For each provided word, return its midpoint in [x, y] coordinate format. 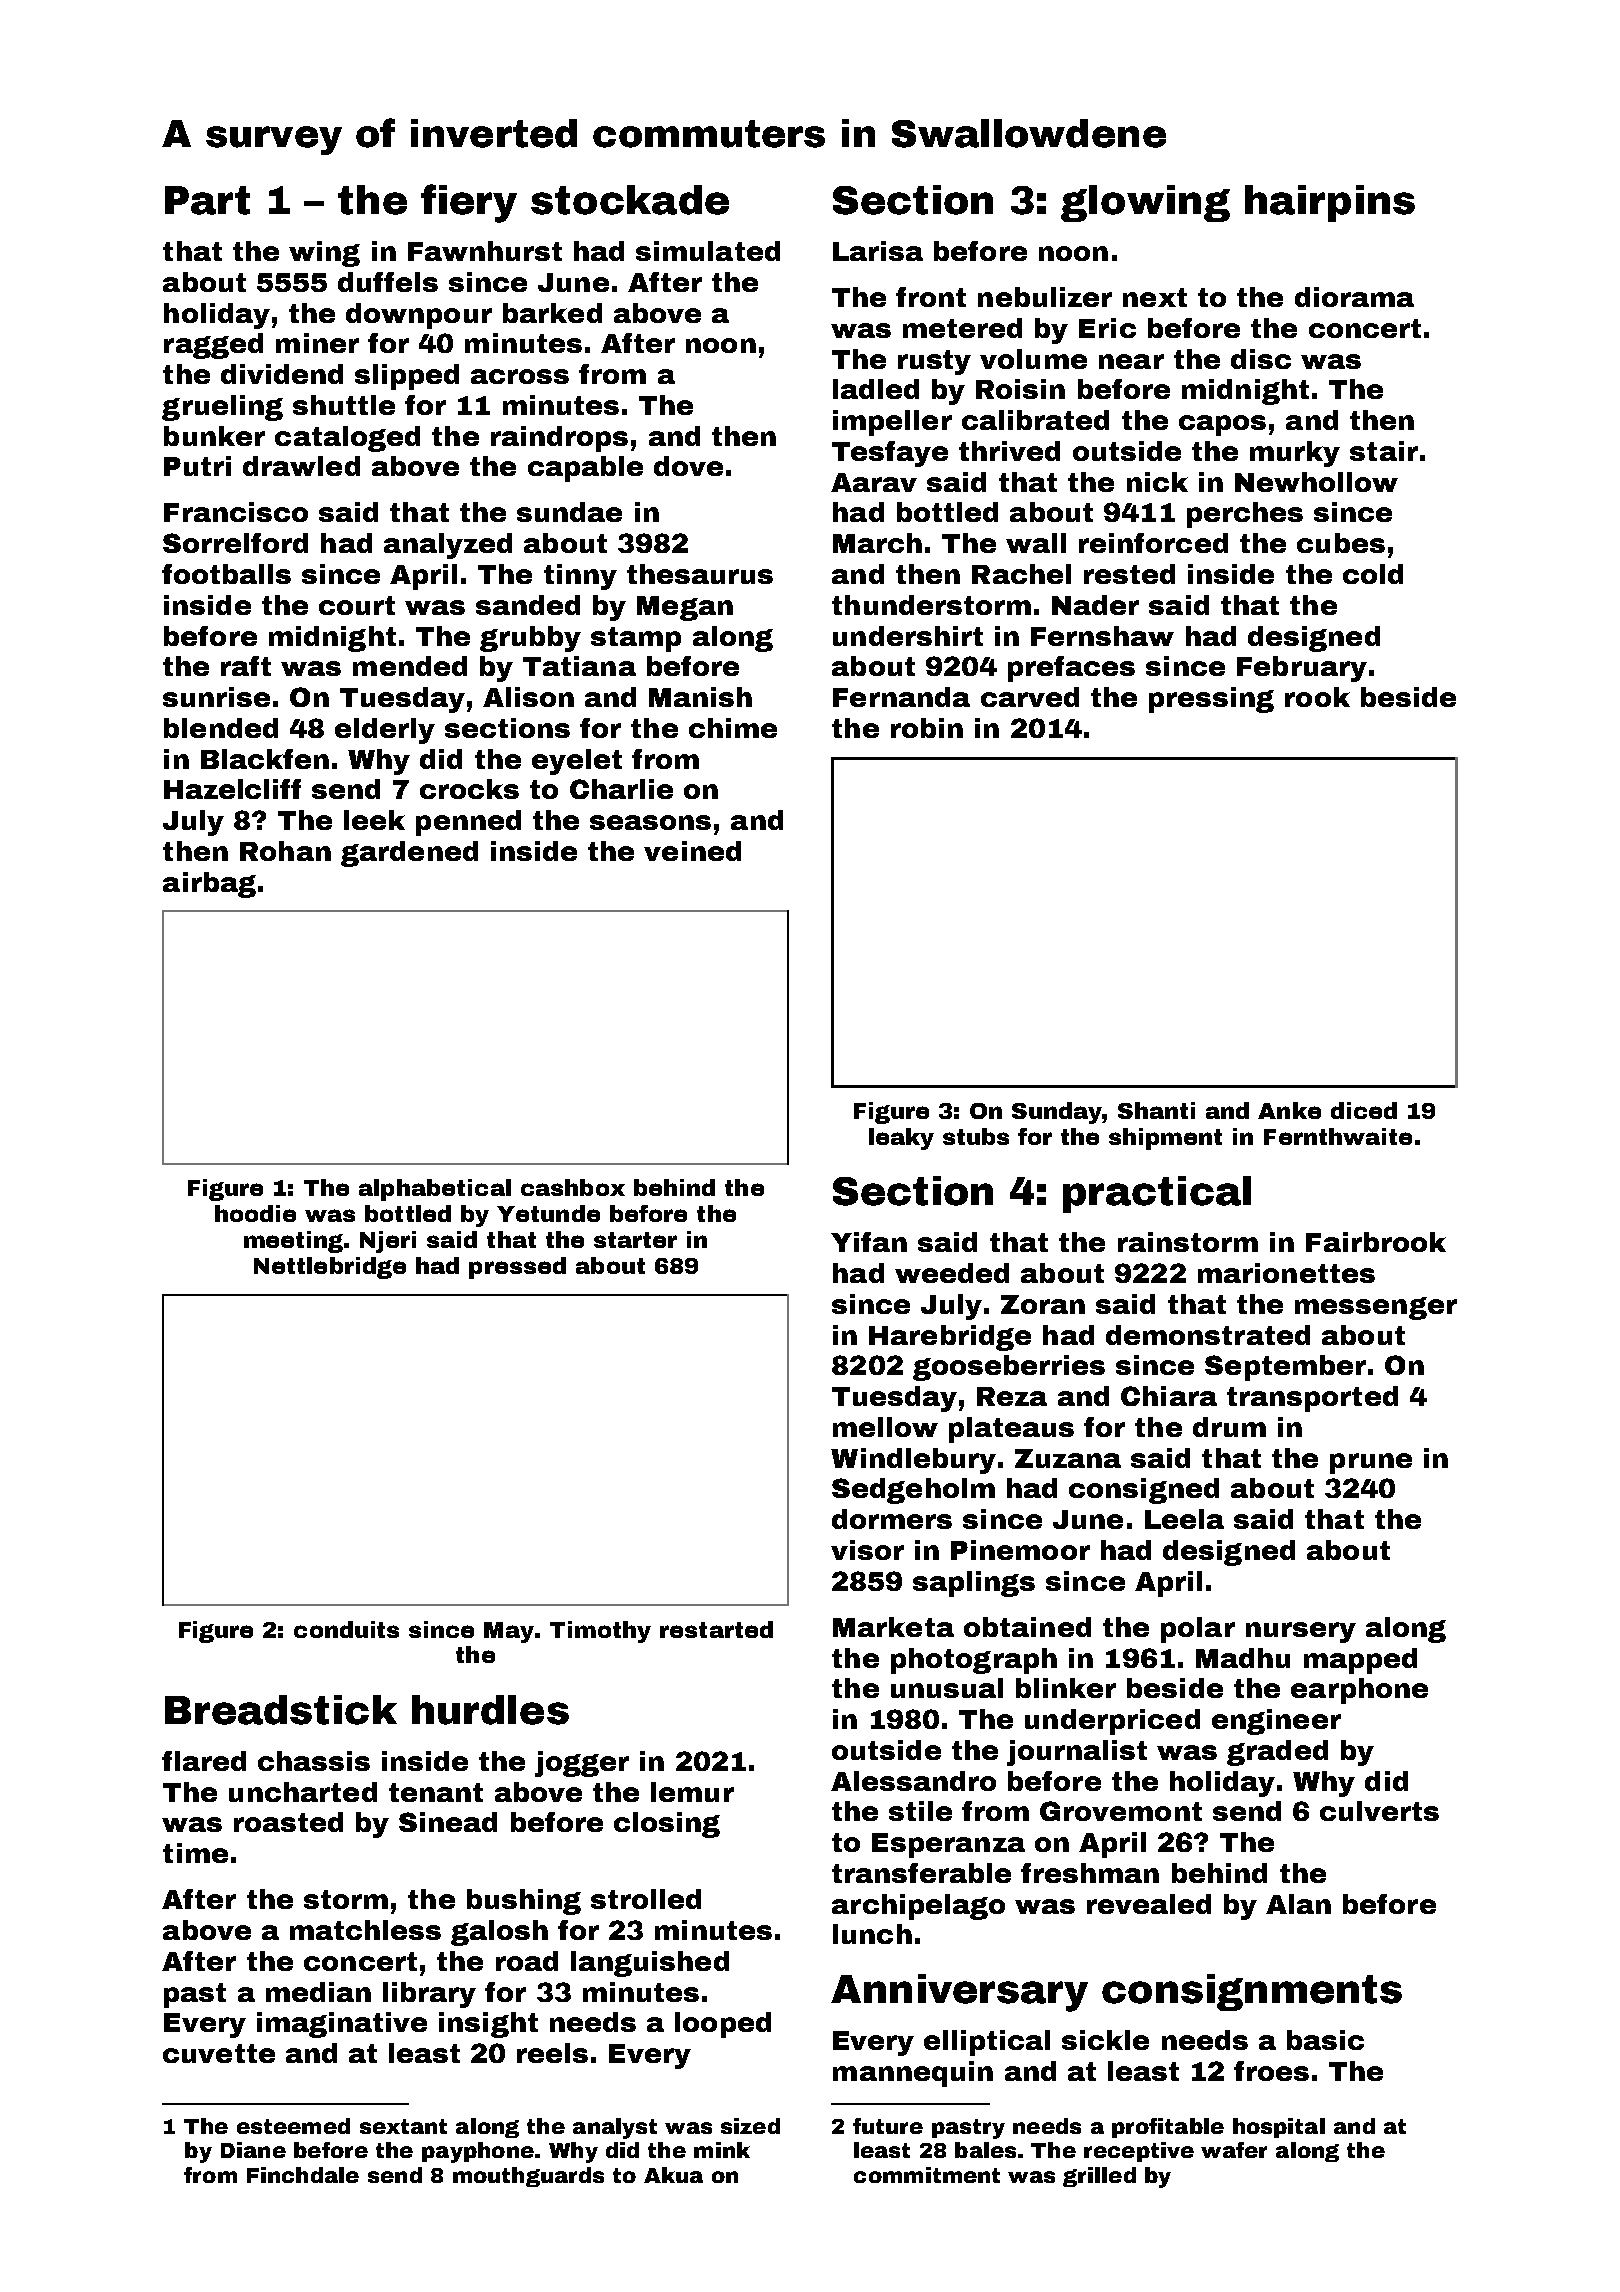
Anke [1289, 1110]
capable [585, 469]
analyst [615, 2128]
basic [1325, 2040]
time [195, 1853]
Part [207, 200]
